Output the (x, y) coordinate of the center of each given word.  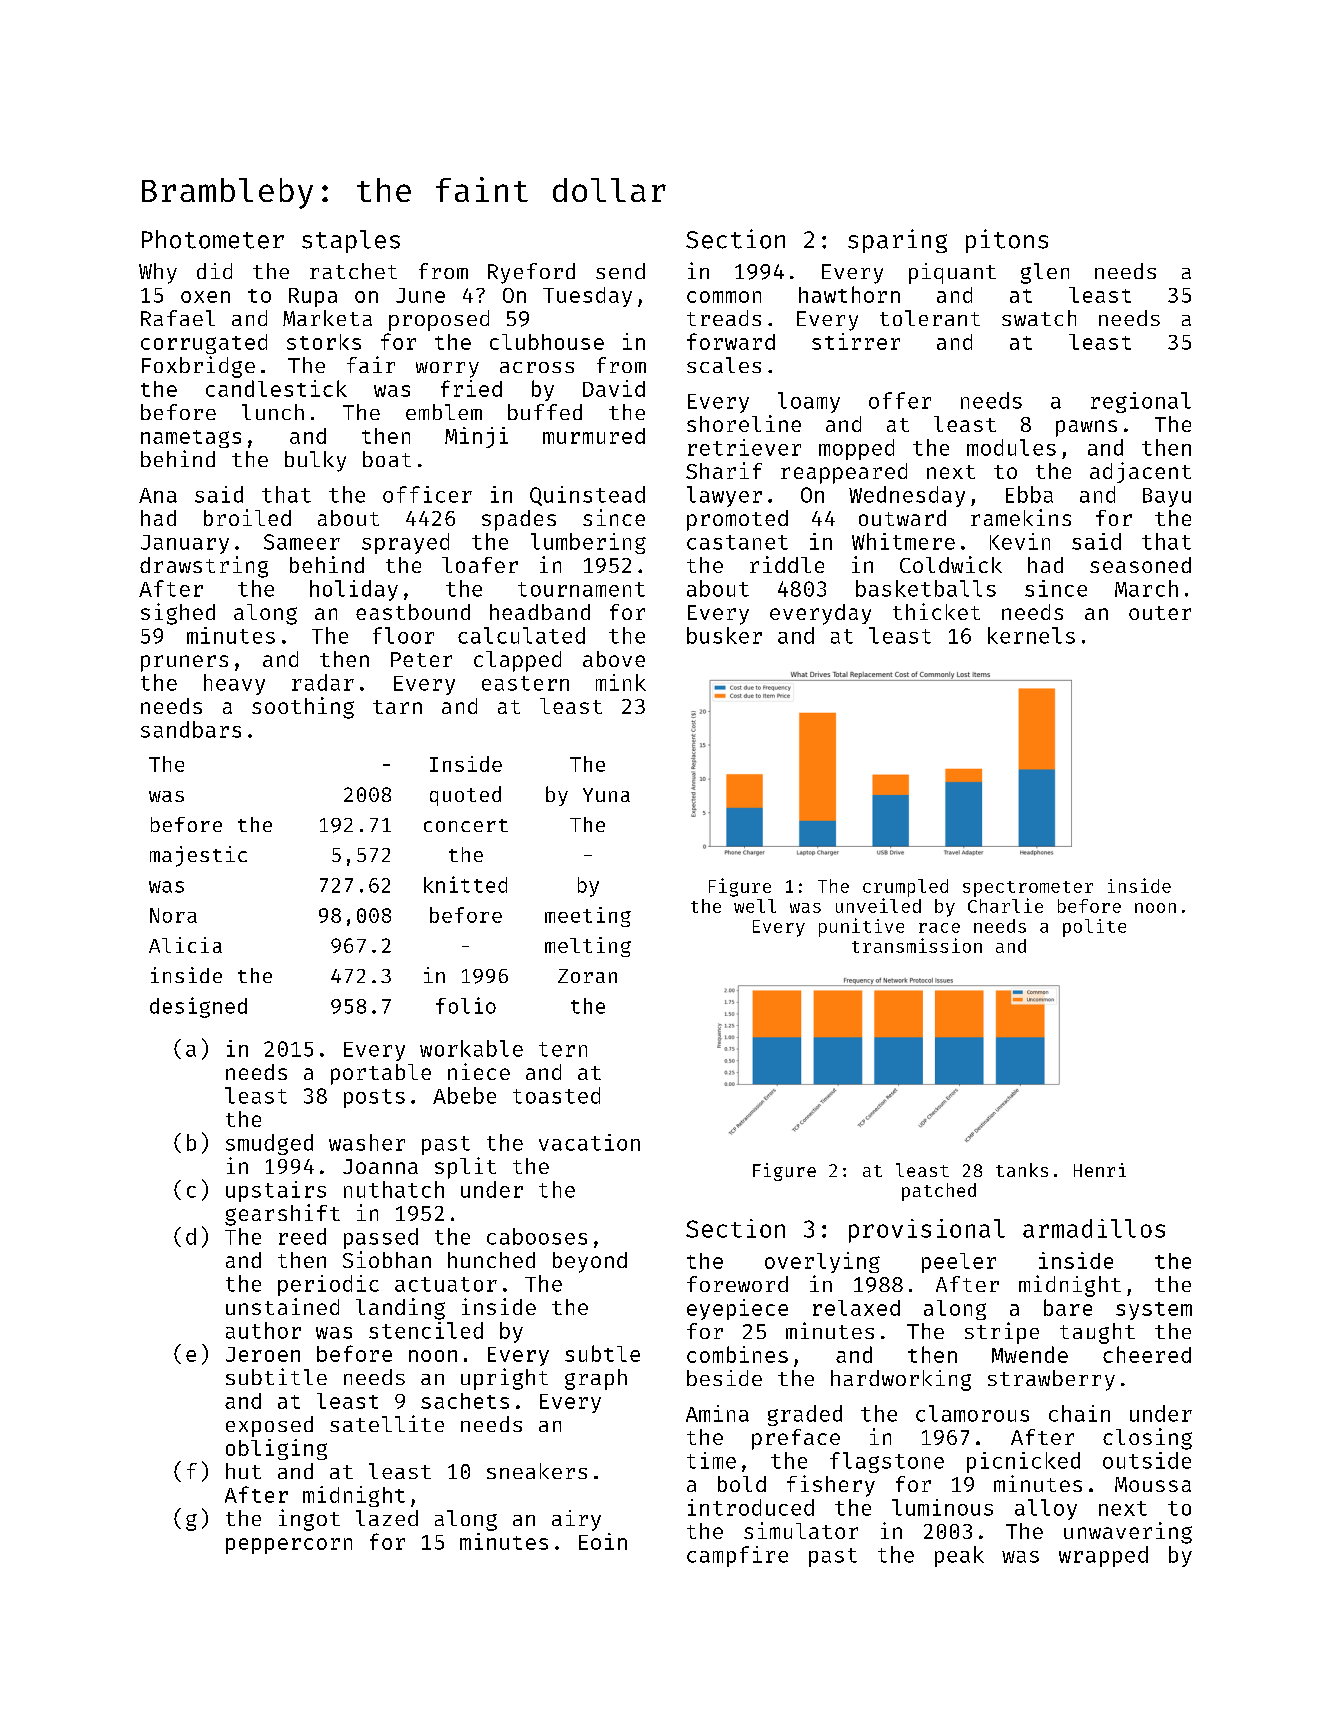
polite (1094, 928)
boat (387, 459)
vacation (589, 1142)
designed (198, 1007)
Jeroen (263, 1354)
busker (724, 635)
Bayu (1167, 497)
